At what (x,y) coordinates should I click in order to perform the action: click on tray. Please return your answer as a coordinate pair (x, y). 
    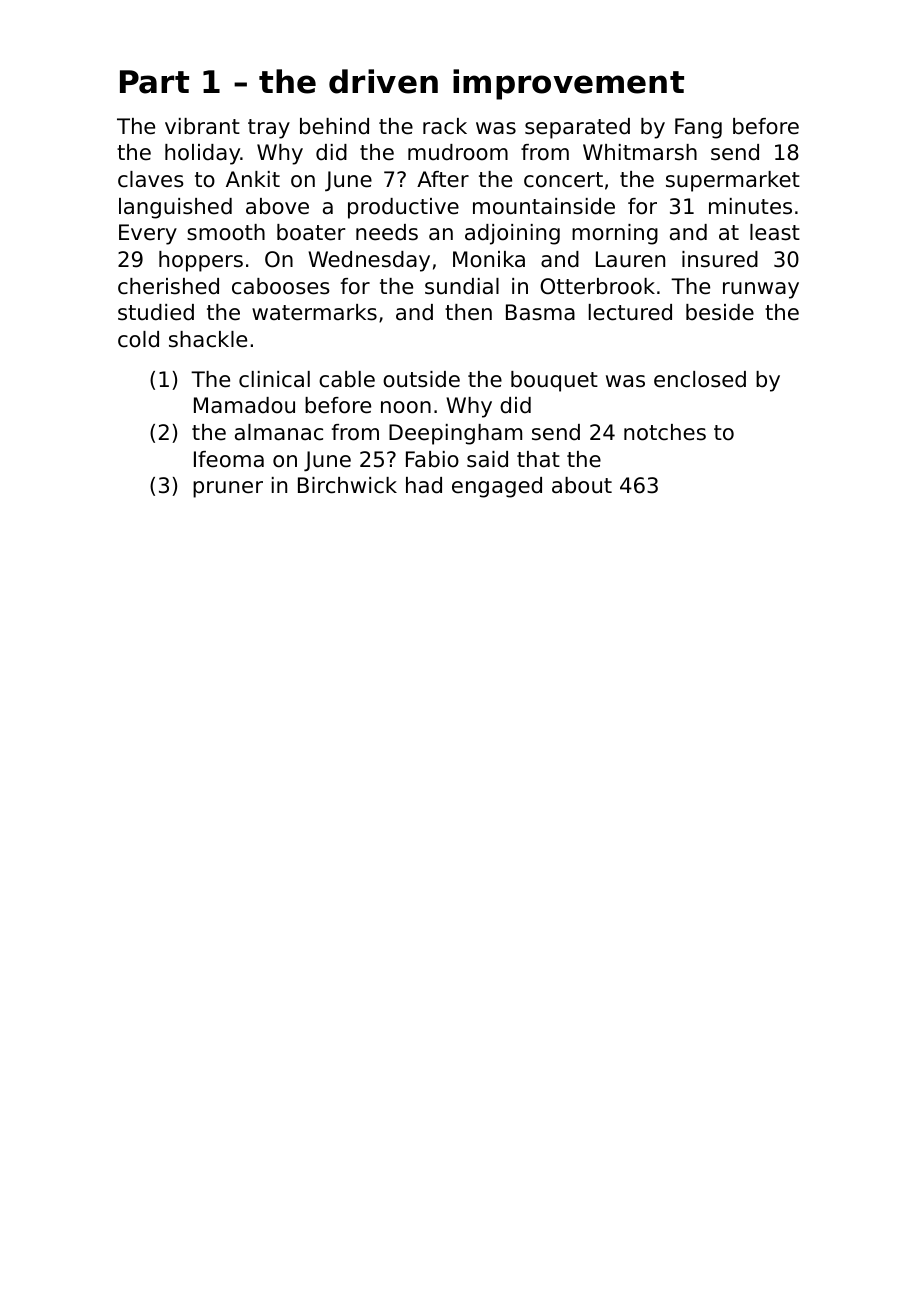
    Looking at the image, I should click on (269, 129).
